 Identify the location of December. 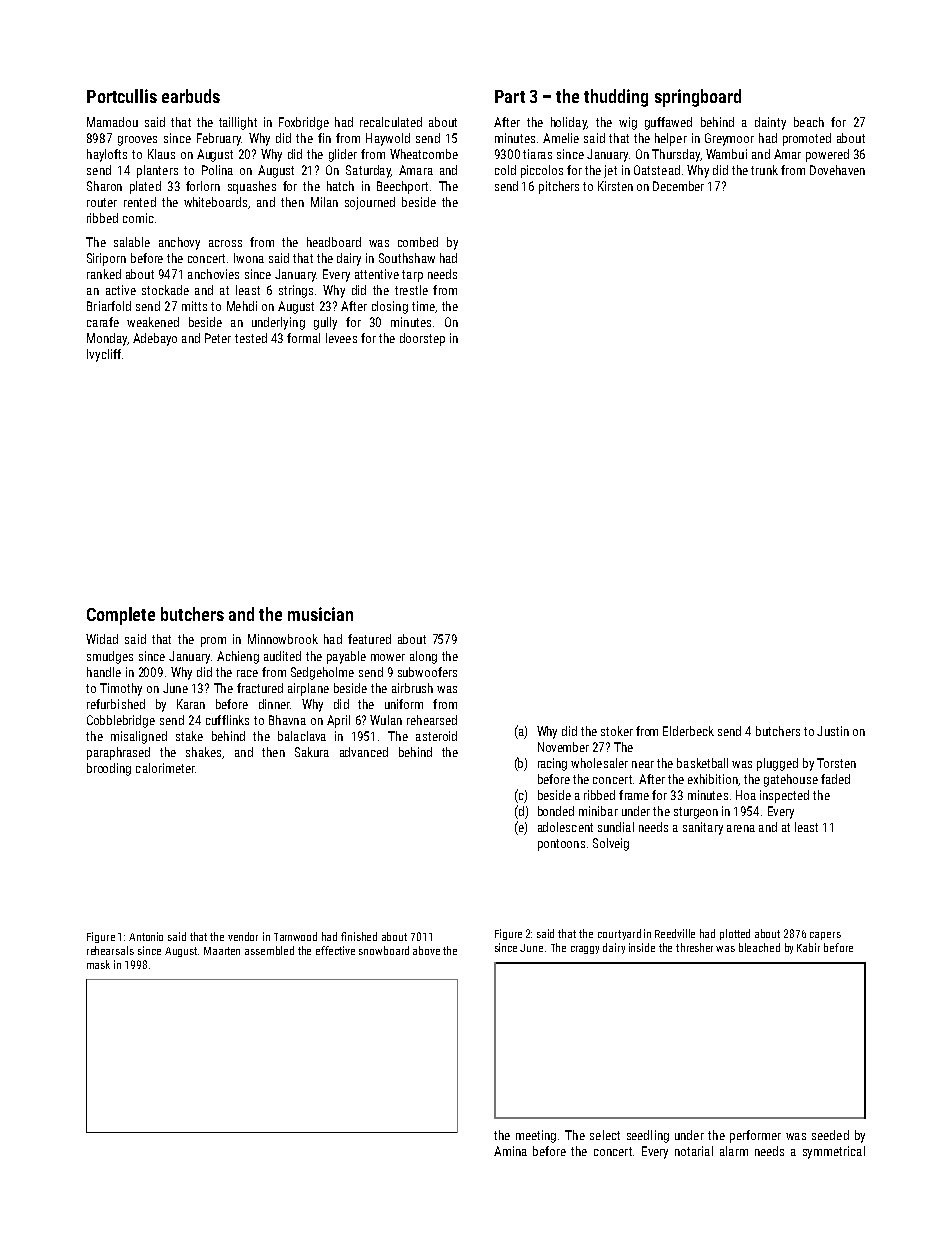
(678, 186).
